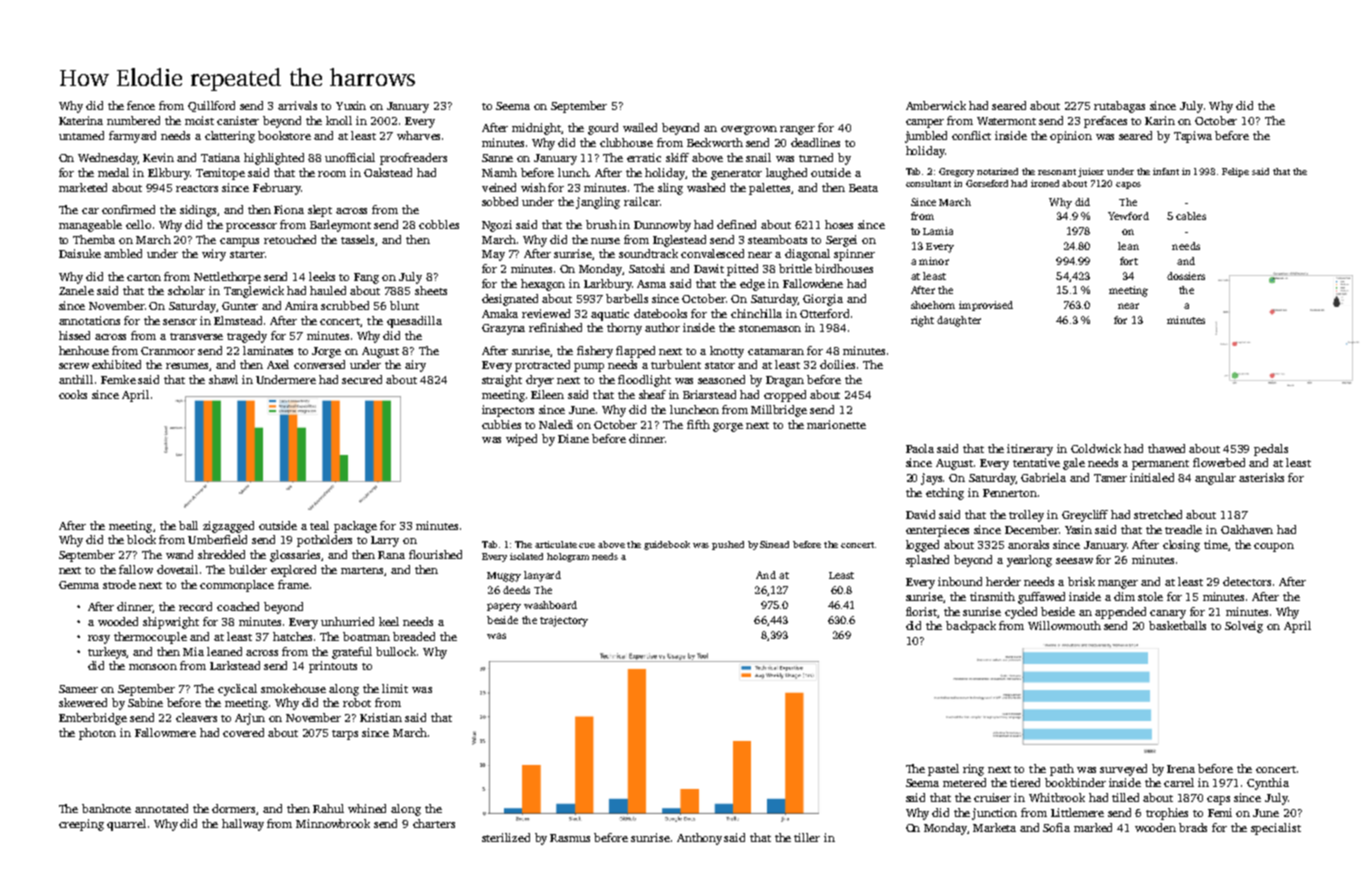  I want to click on Coldwick, so click(1096, 448).
